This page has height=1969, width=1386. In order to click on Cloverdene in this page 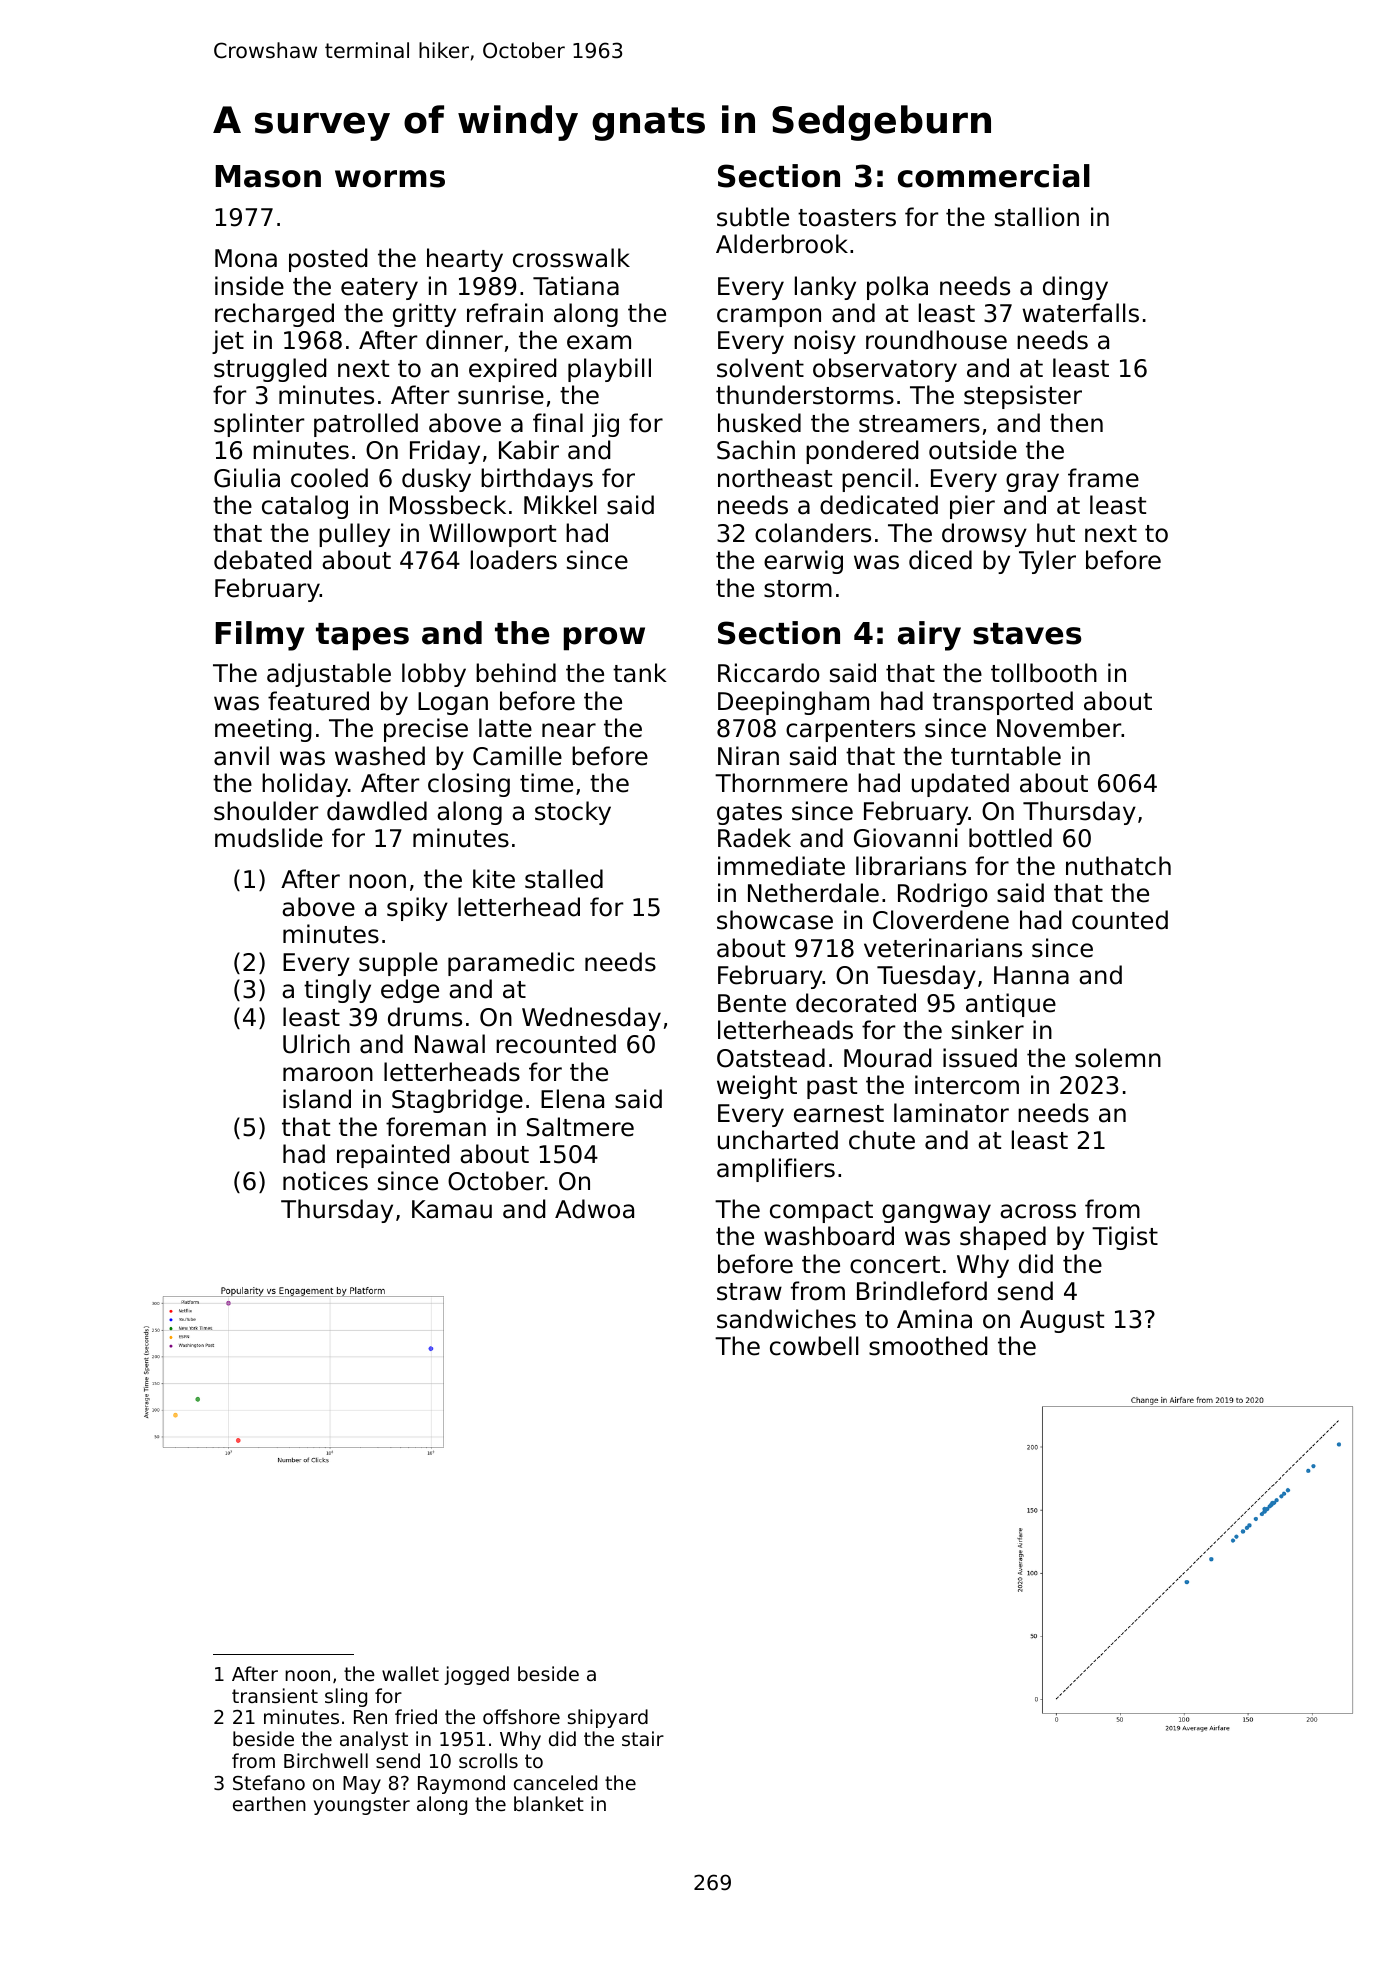, I will do `click(941, 920)`.
